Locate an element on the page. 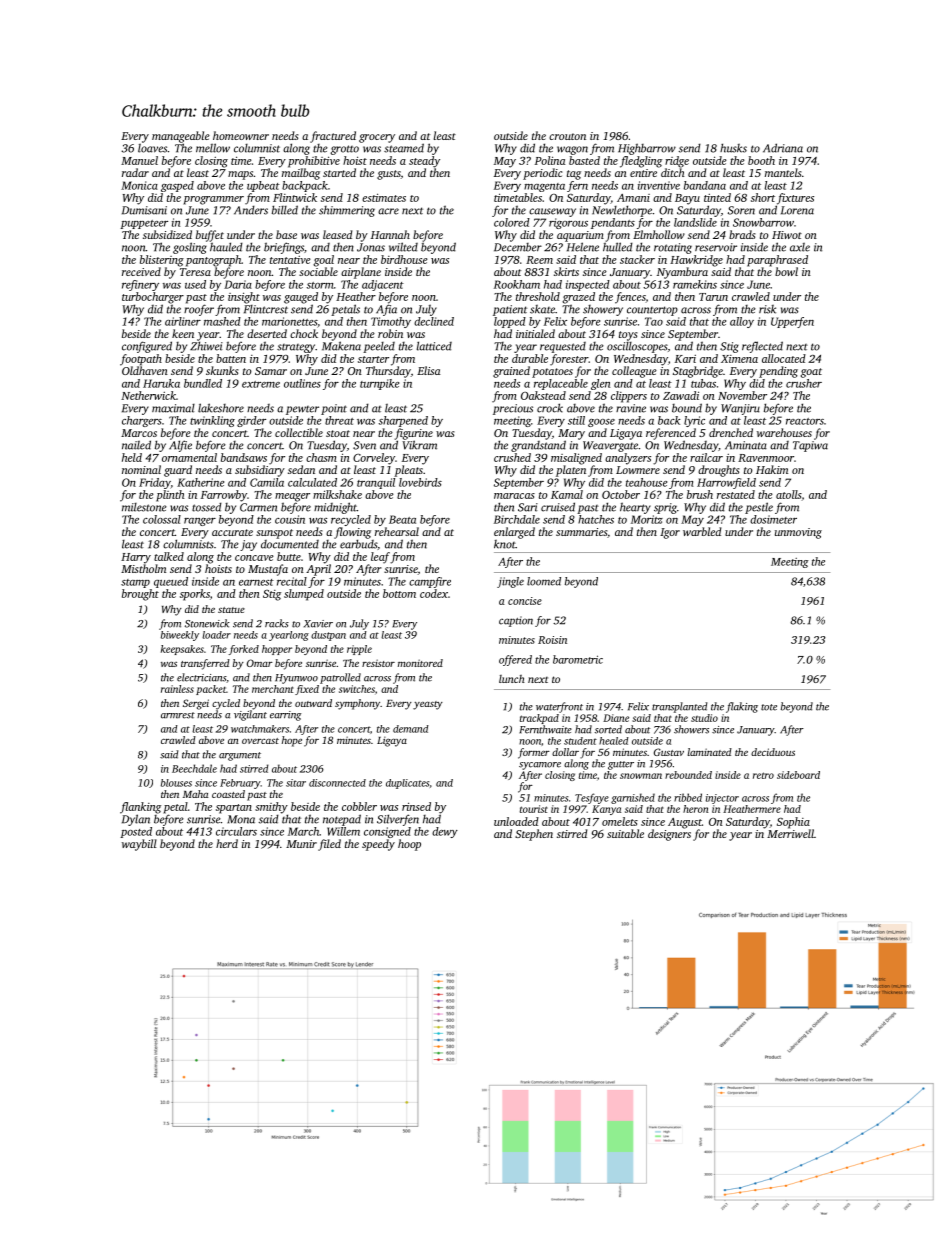 This page has height=1233, width=952. caption is located at coordinates (516, 621).
